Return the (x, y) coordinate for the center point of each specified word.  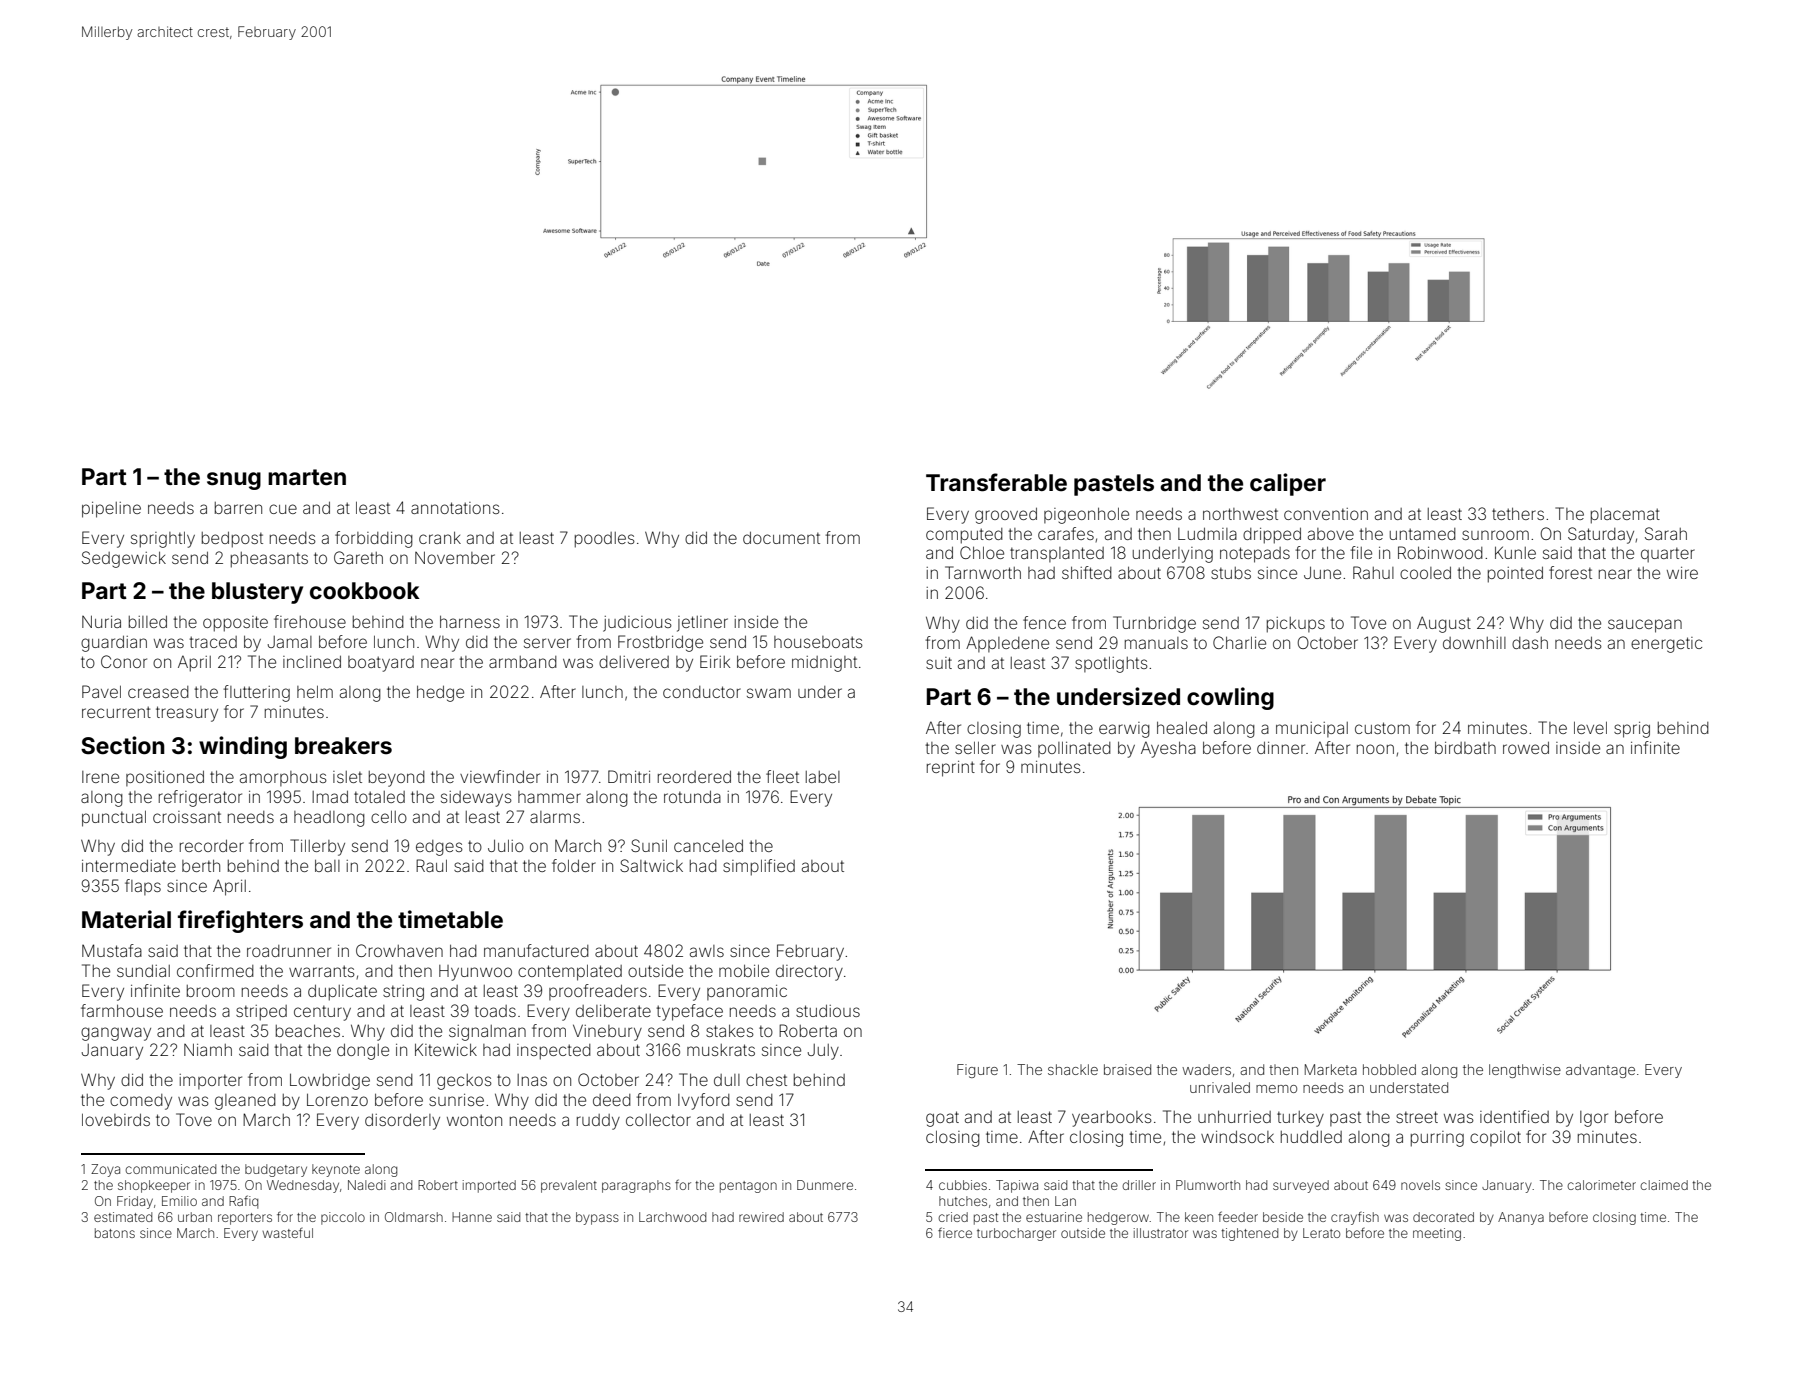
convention (1326, 514)
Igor (1594, 1119)
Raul (431, 865)
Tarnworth (983, 572)
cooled (1425, 573)
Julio (506, 845)
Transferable (996, 482)
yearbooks (1112, 1119)
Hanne (472, 1217)
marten (307, 477)
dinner (1281, 748)
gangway (116, 1034)
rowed (1526, 748)
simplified (759, 867)
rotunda (692, 797)
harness (470, 622)
